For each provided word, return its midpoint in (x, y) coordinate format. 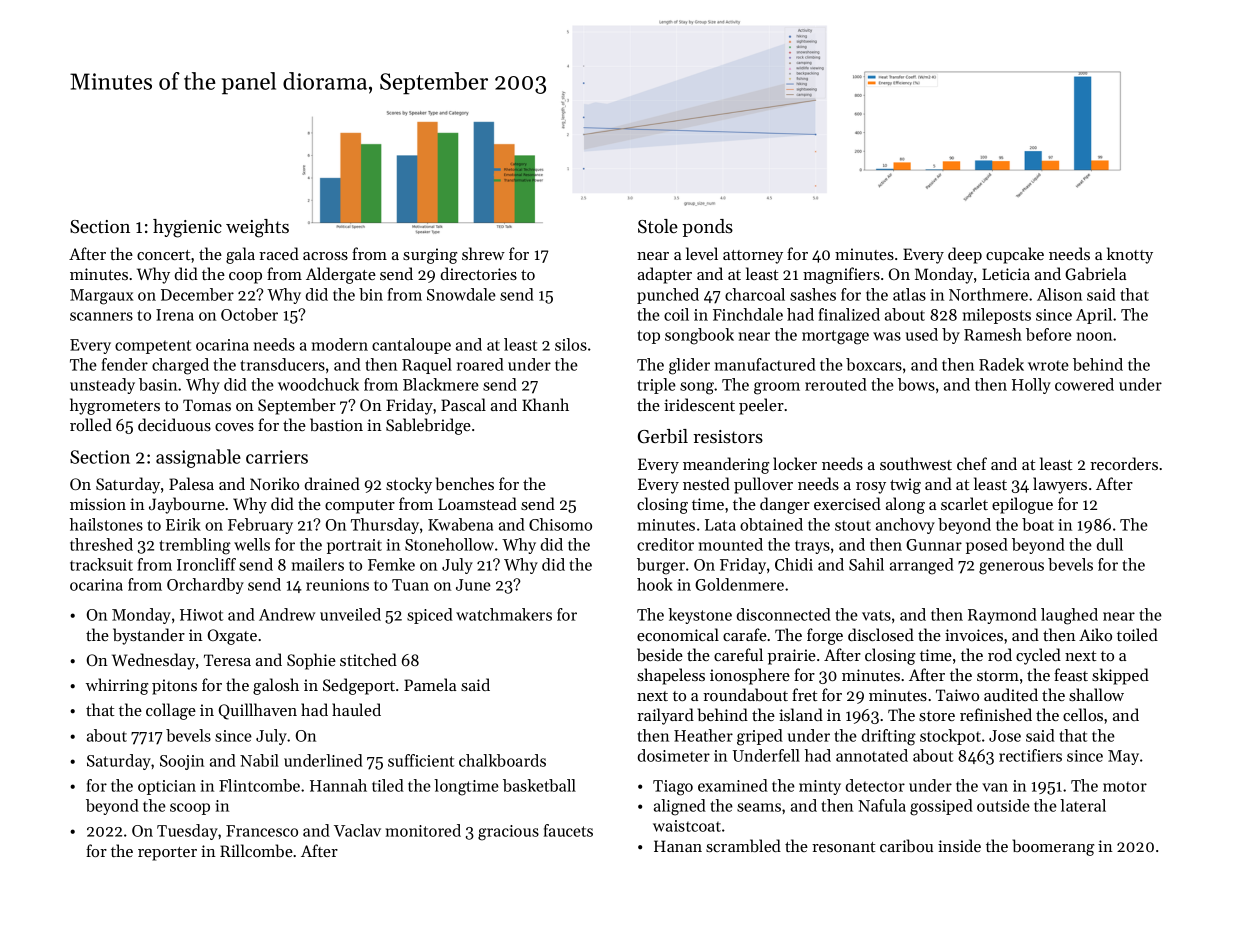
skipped (1120, 676)
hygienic (187, 228)
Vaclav (357, 830)
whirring (117, 686)
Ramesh (993, 334)
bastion (336, 424)
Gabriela (1095, 273)
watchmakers (504, 614)
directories (479, 273)
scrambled (743, 845)
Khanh (545, 404)
